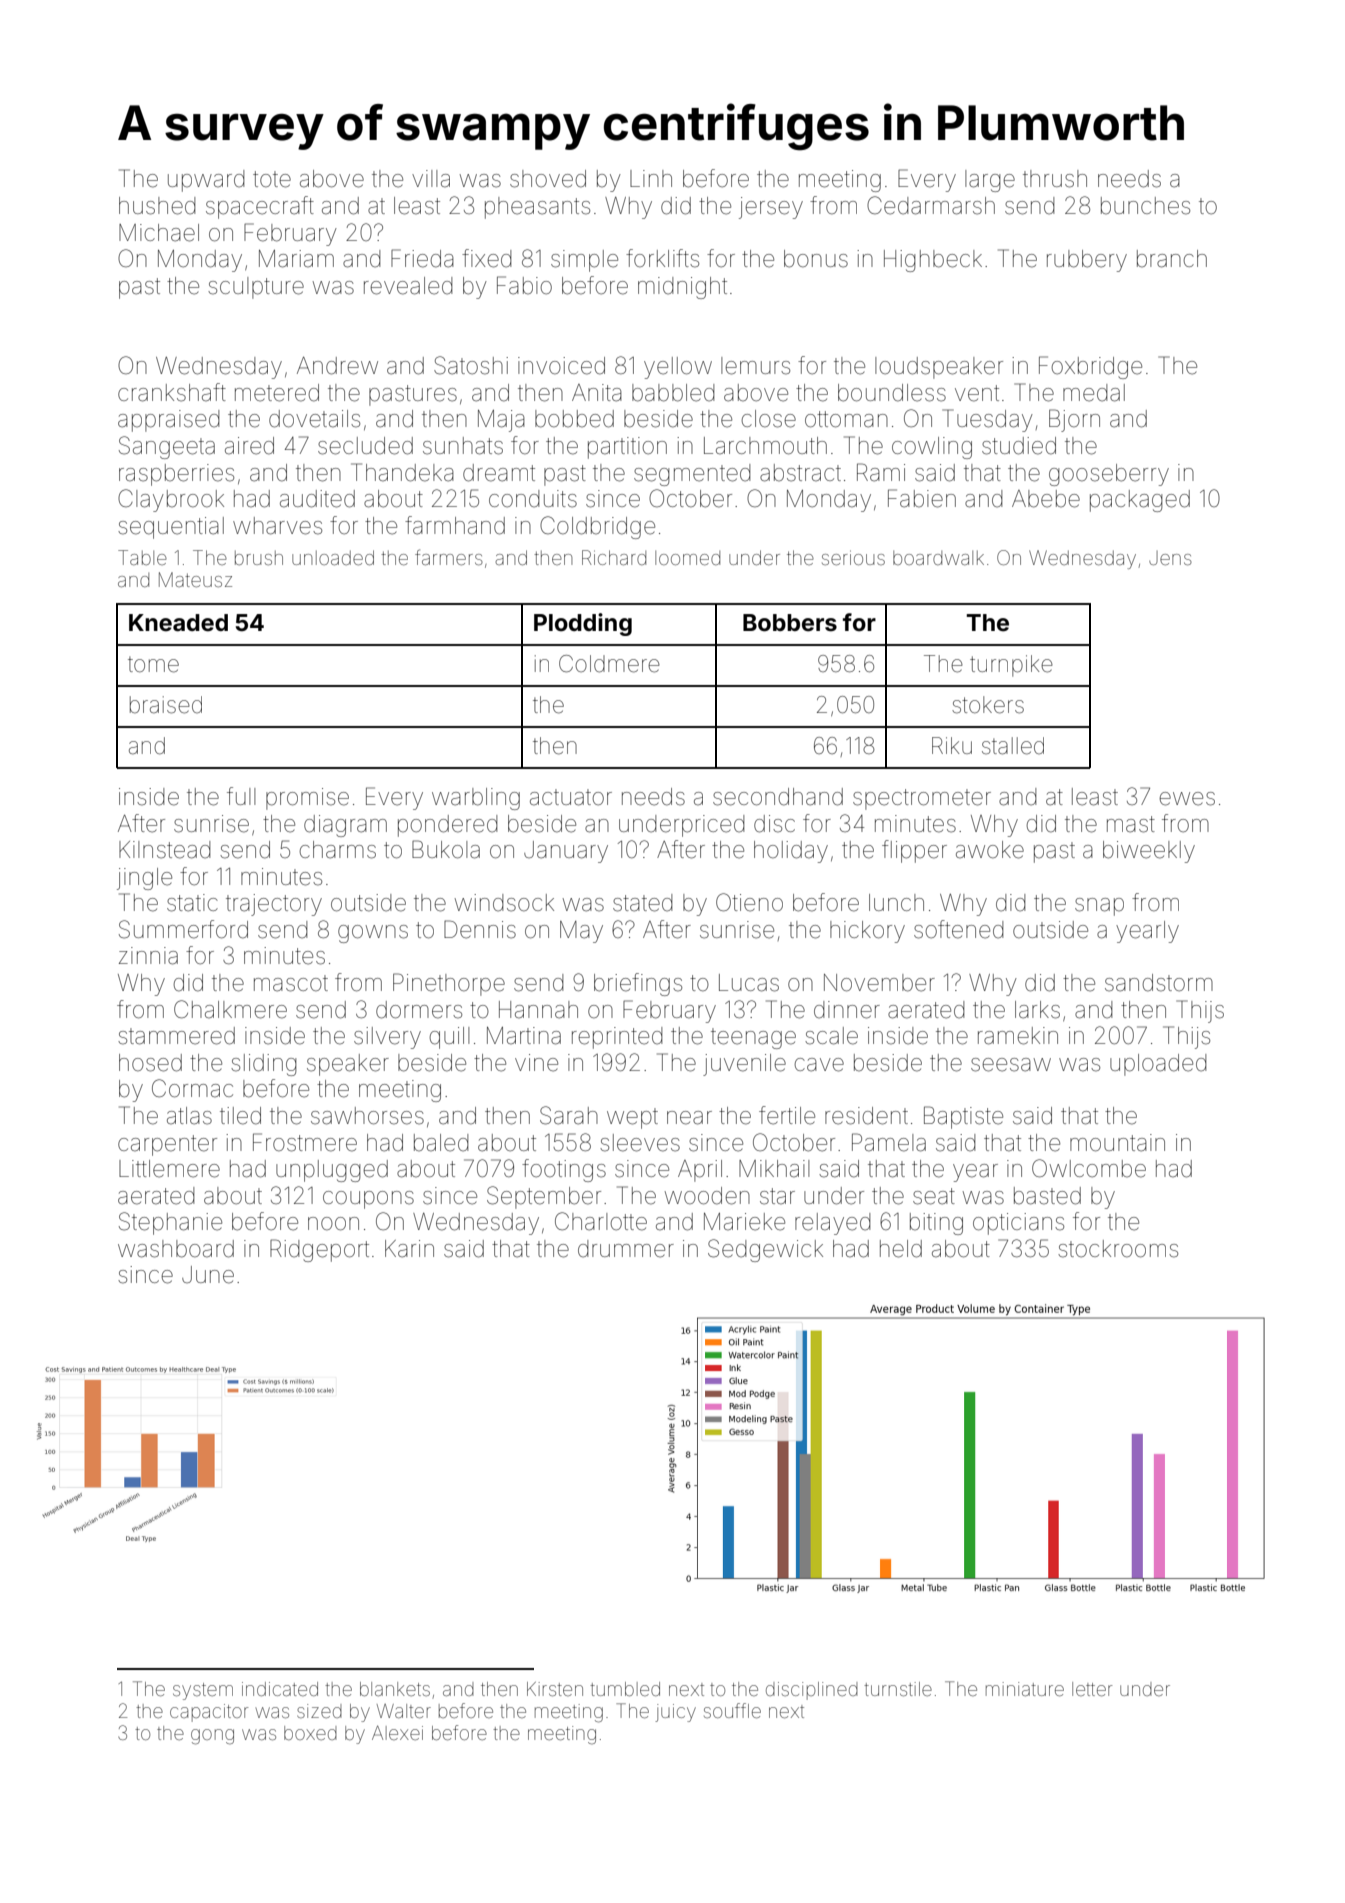  What do you see at coordinates (990, 181) in the page?
I see `large` at bounding box center [990, 181].
